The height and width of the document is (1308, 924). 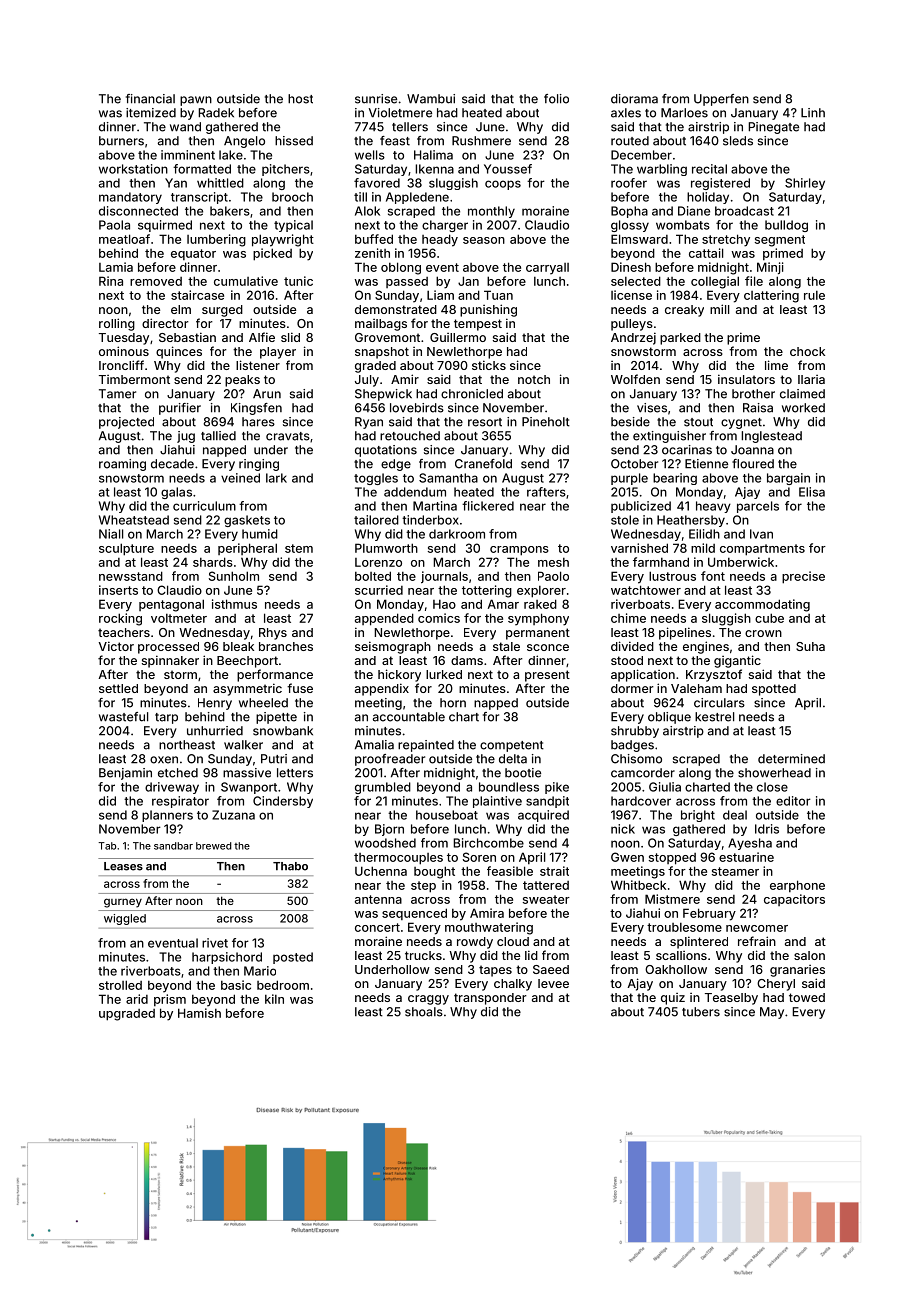 I want to click on Zuzana, so click(x=233, y=815).
